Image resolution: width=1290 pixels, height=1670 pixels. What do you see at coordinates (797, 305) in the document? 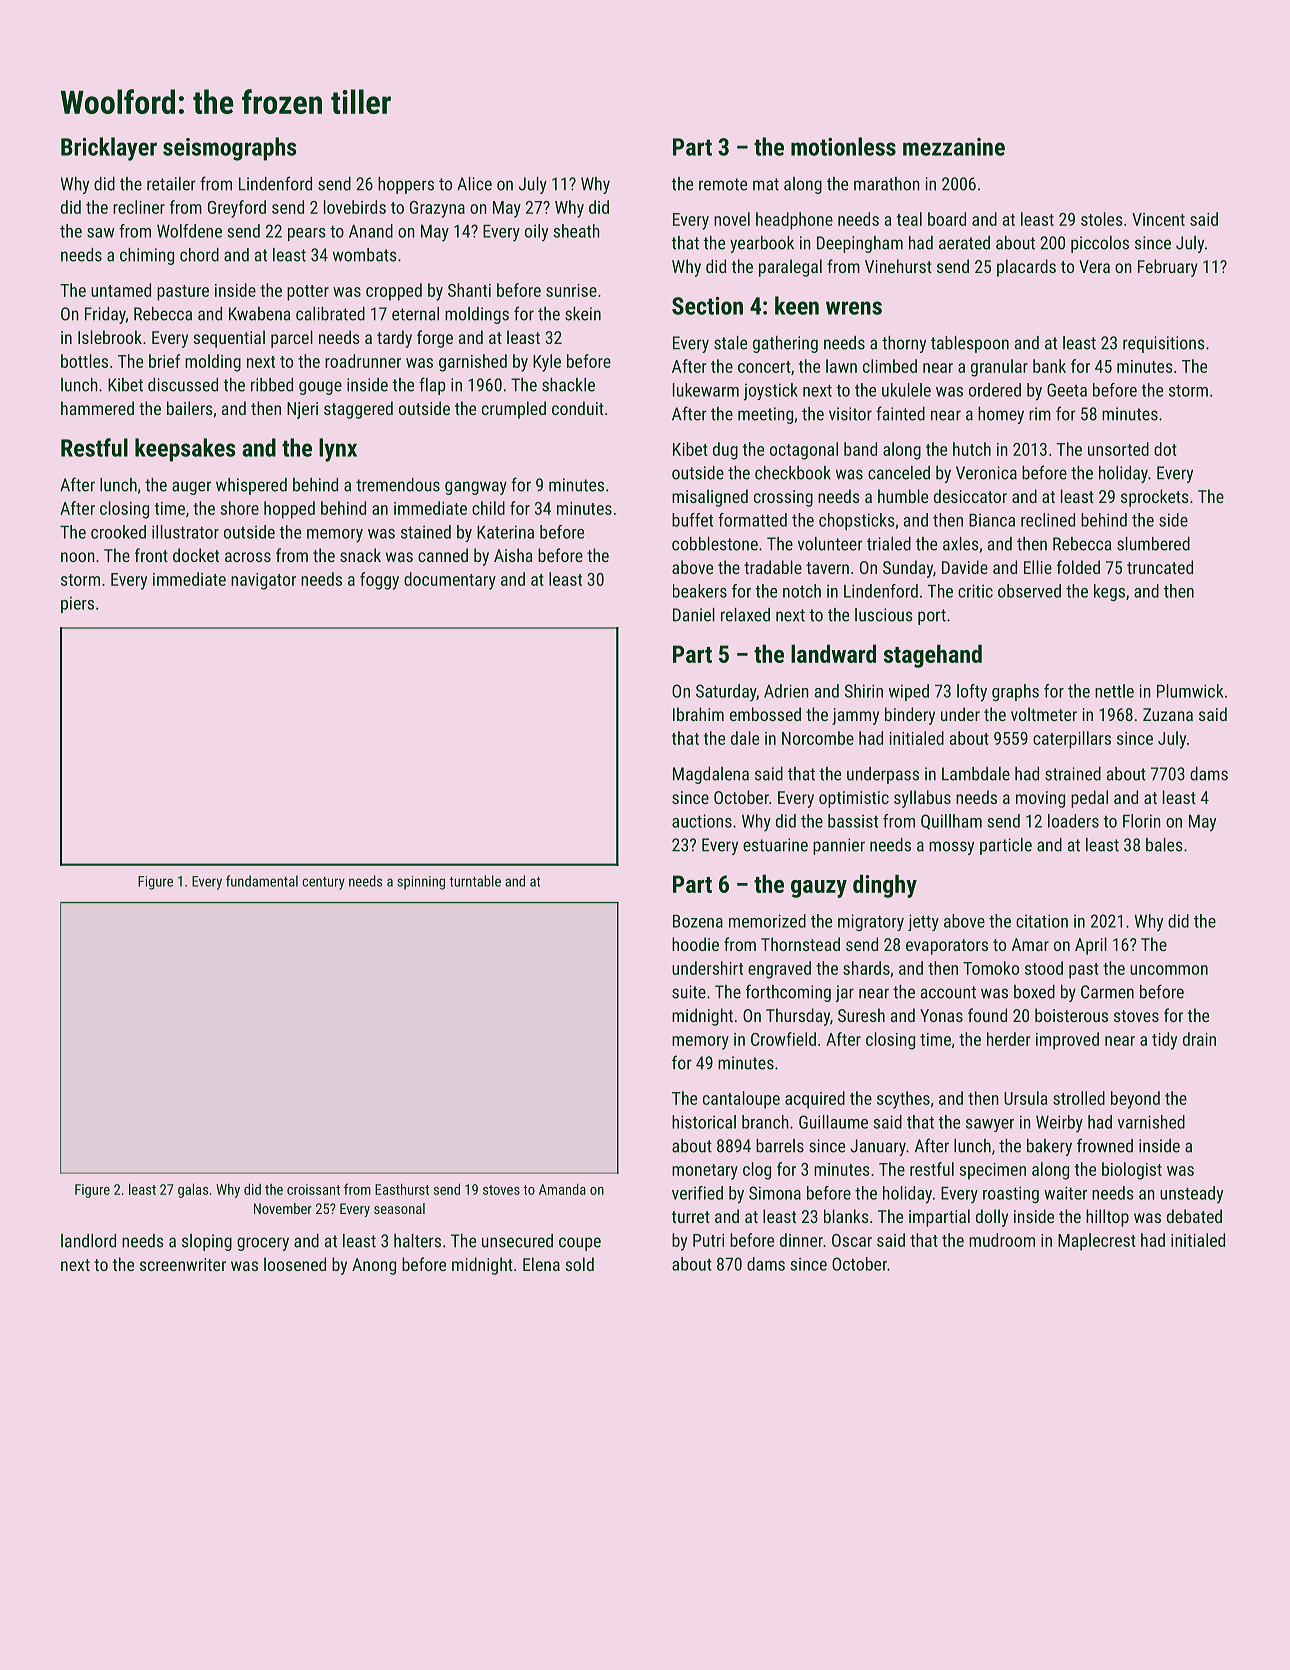
I see `keen` at bounding box center [797, 305].
